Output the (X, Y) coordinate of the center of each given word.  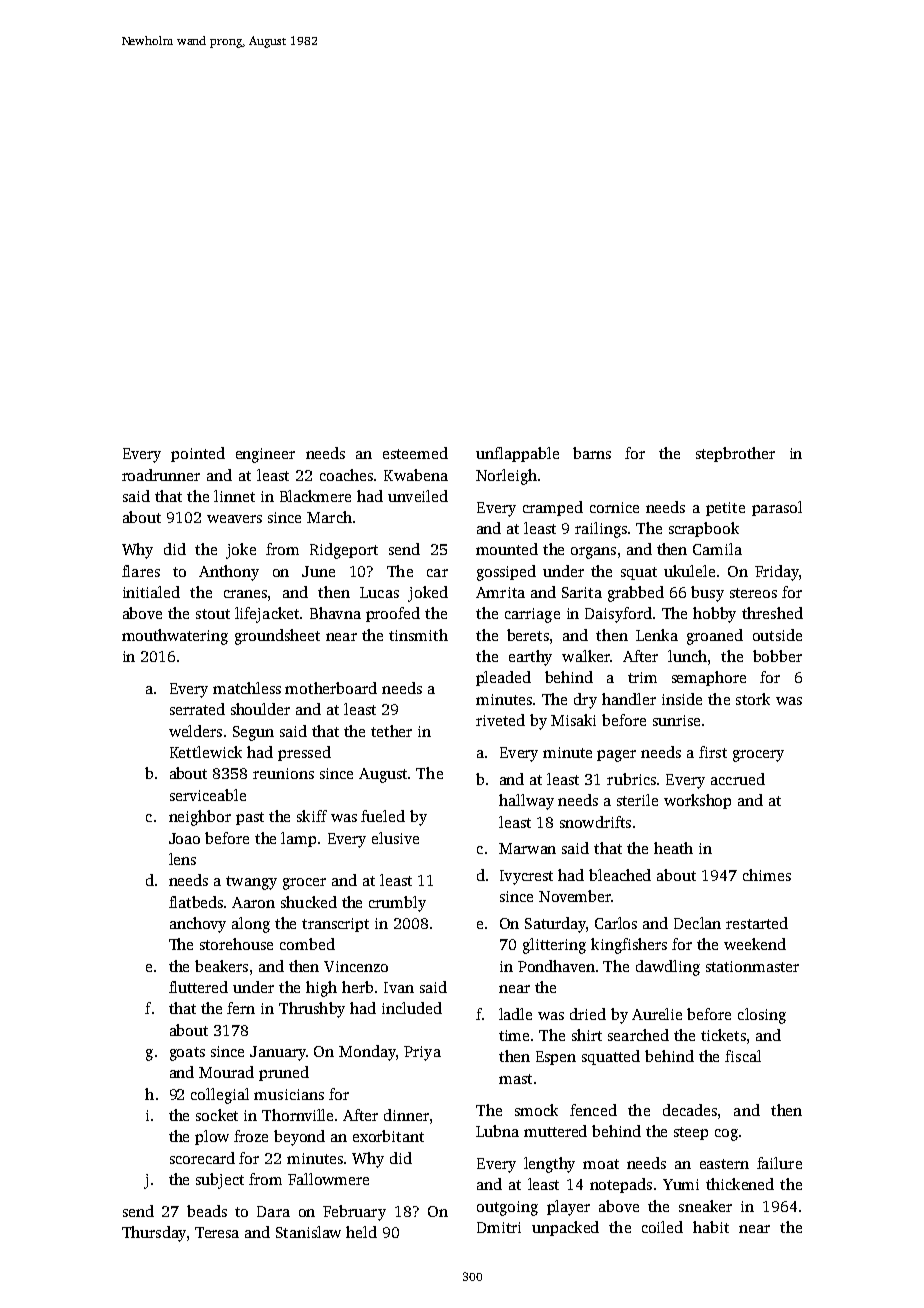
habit (711, 1227)
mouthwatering (175, 637)
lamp (298, 839)
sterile (637, 800)
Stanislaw (308, 1232)
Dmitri (499, 1227)
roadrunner (161, 475)
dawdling (668, 968)
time (514, 1035)
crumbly (397, 904)
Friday (777, 573)
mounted (507, 549)
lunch (687, 656)
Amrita (500, 592)
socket (217, 1115)
